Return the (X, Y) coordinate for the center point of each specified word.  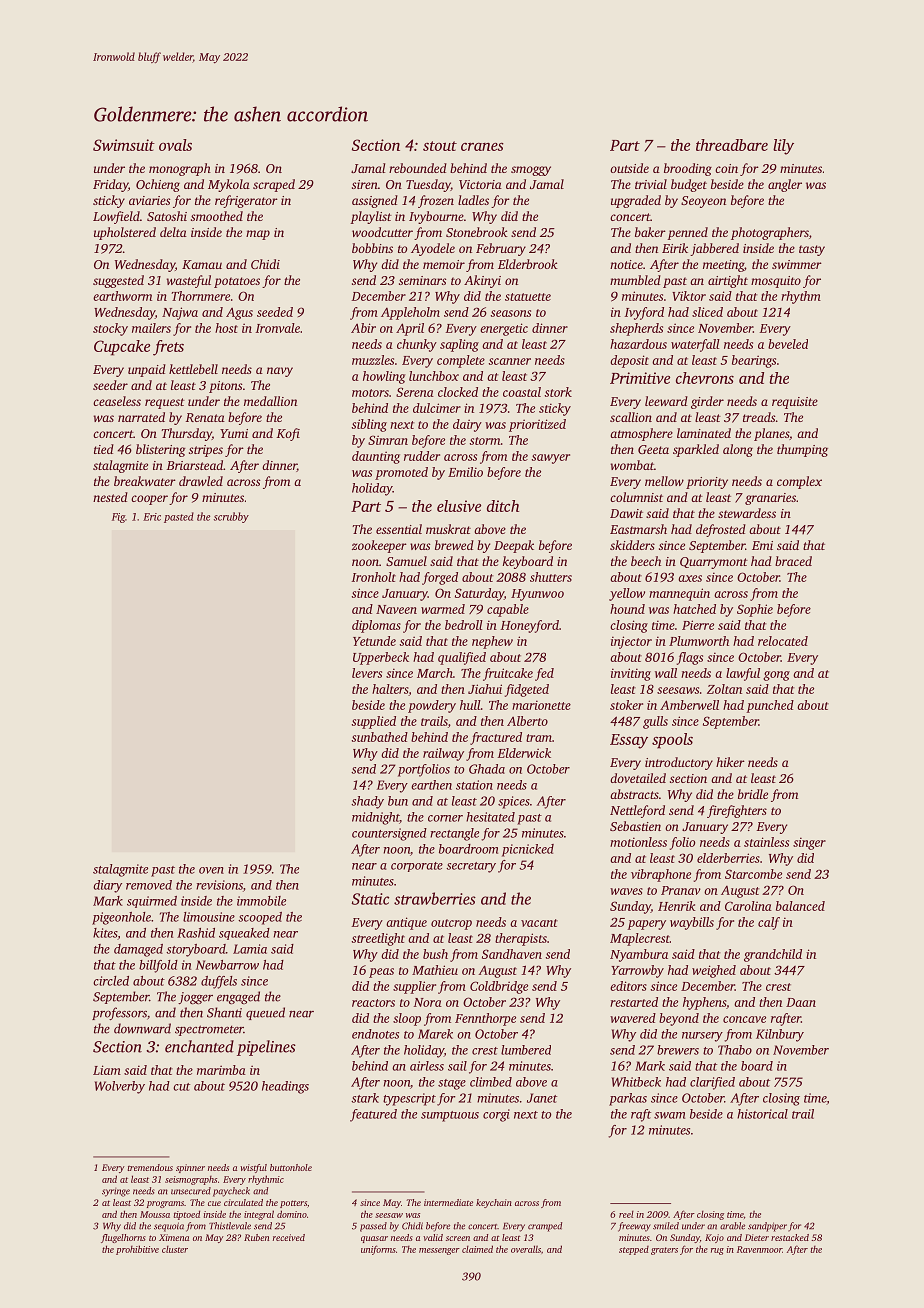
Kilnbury (780, 1035)
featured (373, 1115)
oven (211, 870)
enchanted (199, 1046)
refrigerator (246, 201)
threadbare (732, 145)
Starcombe (753, 874)
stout (440, 146)
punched (770, 706)
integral (259, 1215)
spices (514, 802)
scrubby (231, 517)
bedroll (464, 625)
